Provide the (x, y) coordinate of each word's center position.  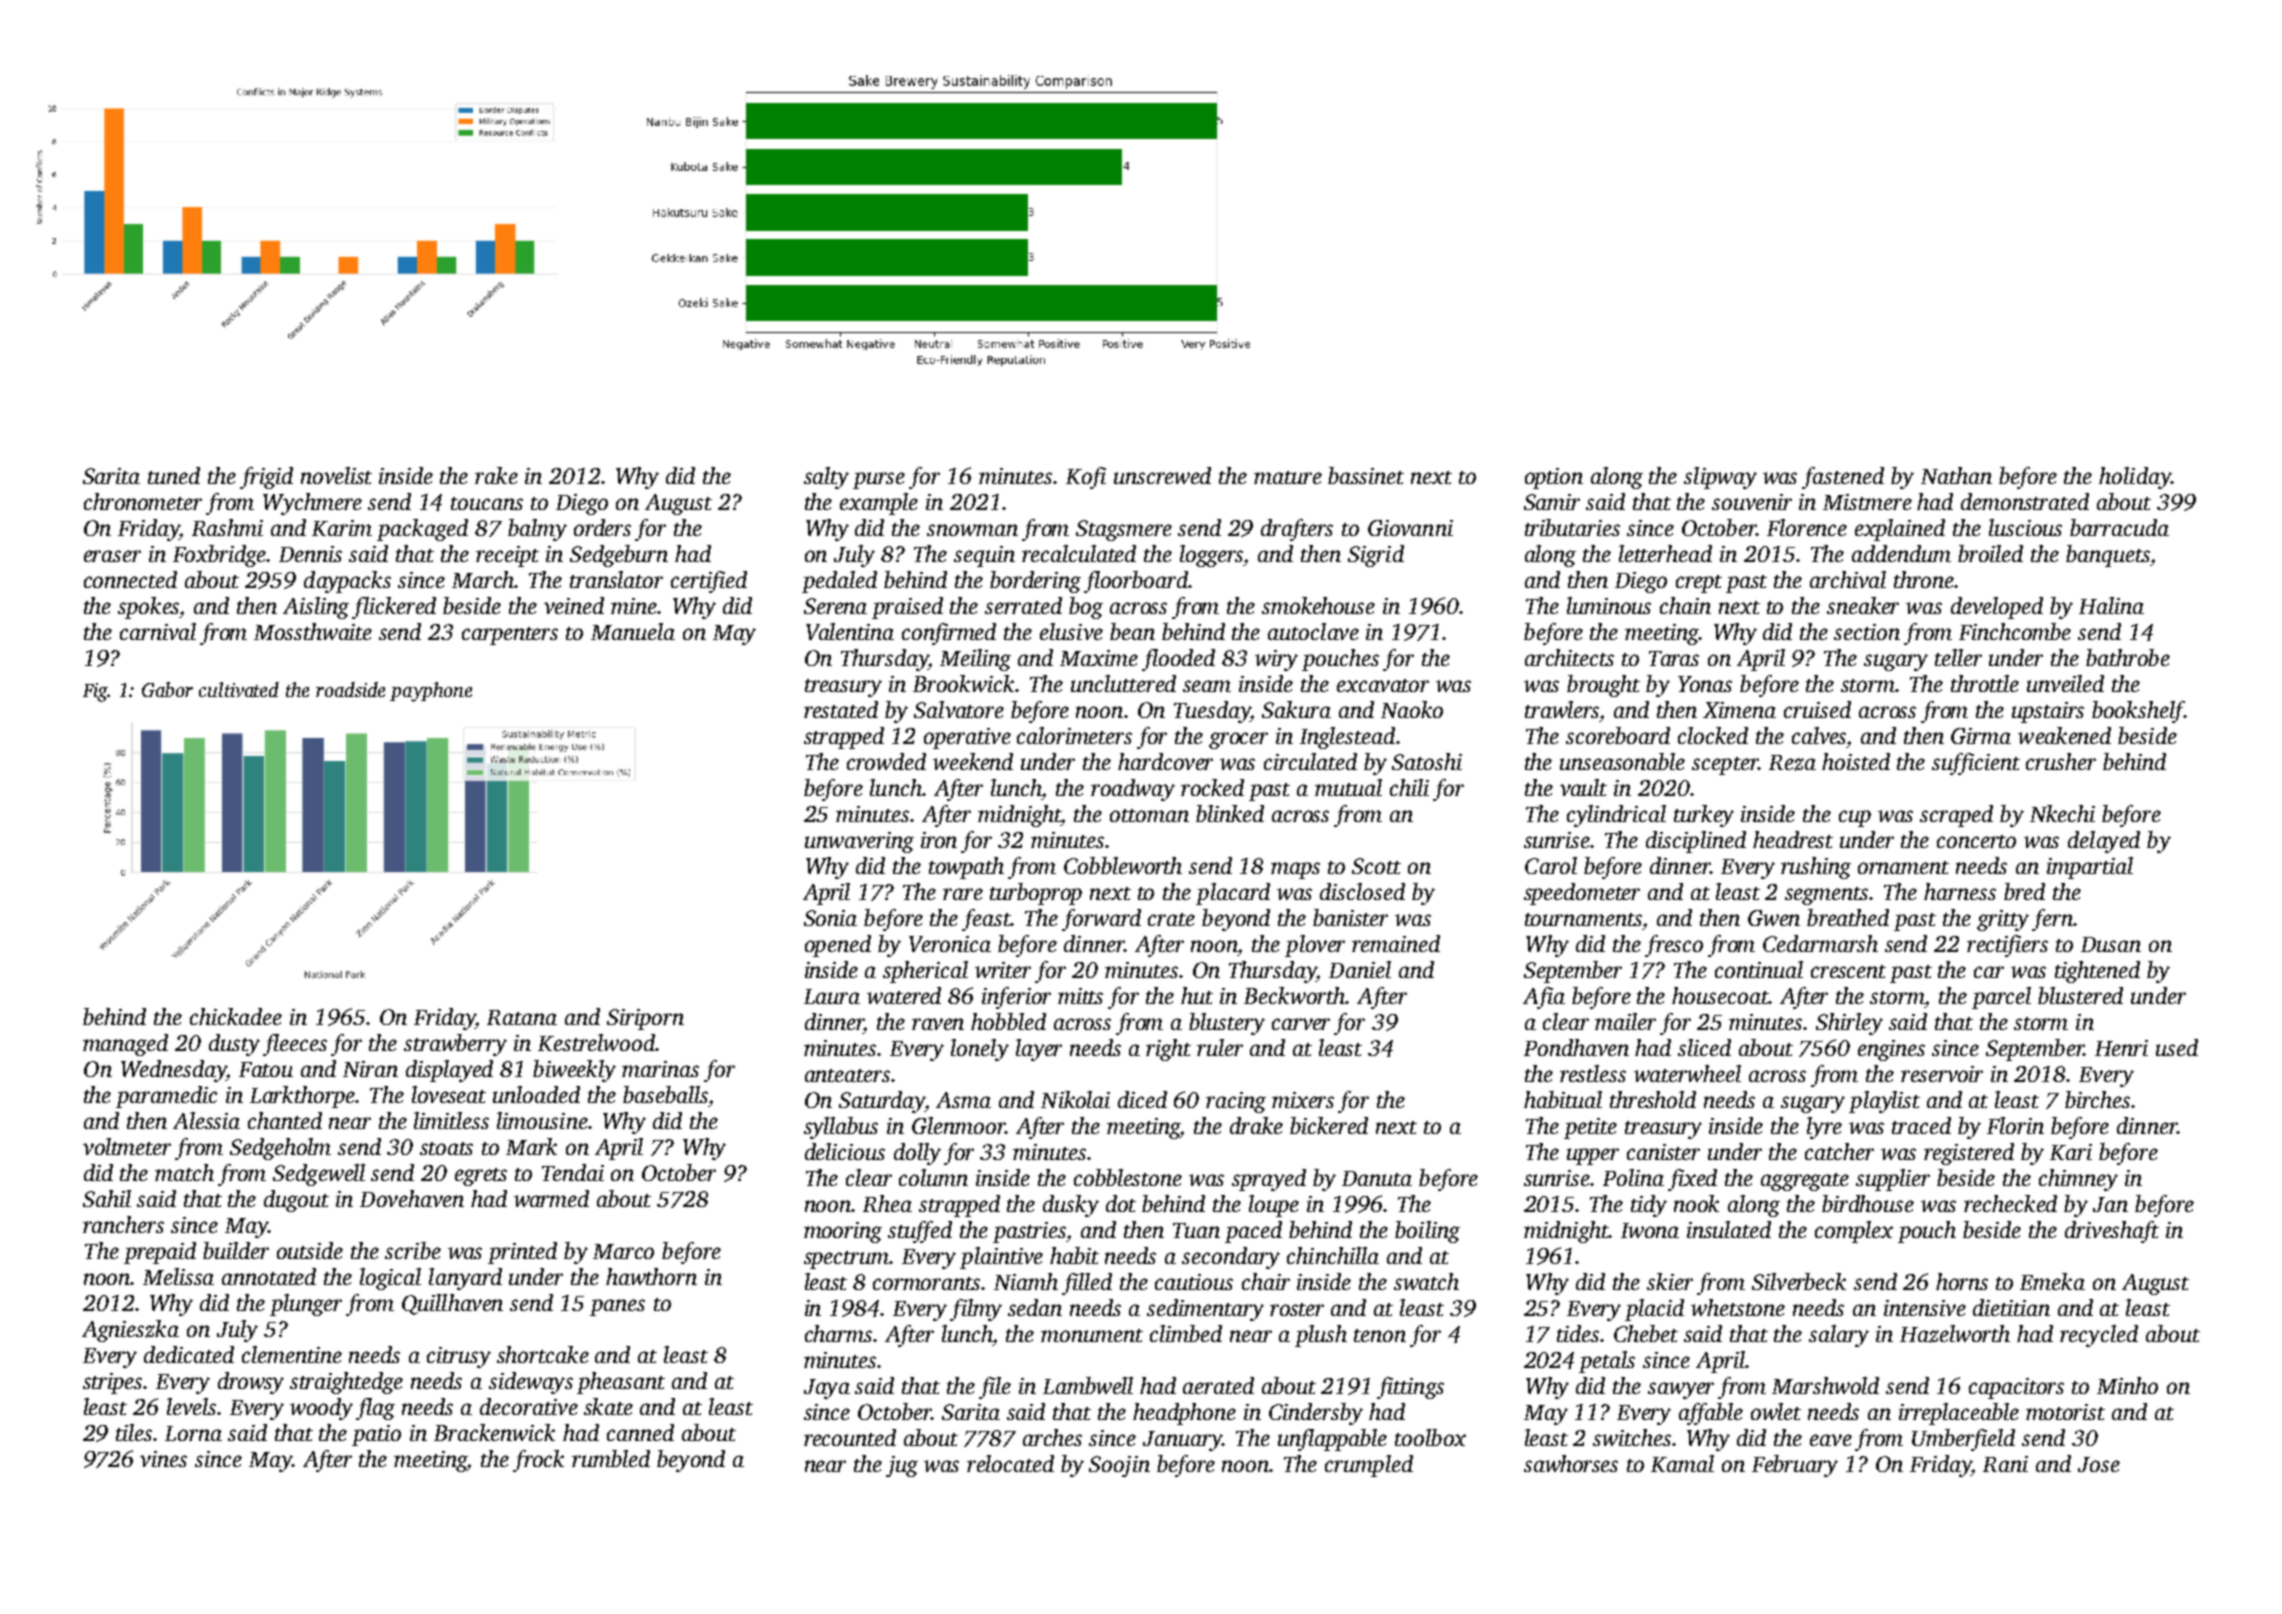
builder (236, 1250)
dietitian (2011, 1307)
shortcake (543, 1354)
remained (1396, 943)
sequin (984, 556)
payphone (431, 692)
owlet (1776, 1411)
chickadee (236, 1016)
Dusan (2111, 944)
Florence (1807, 527)
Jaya (827, 1389)
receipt (507, 556)
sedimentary (1205, 1310)
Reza (1792, 763)
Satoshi (1427, 761)
